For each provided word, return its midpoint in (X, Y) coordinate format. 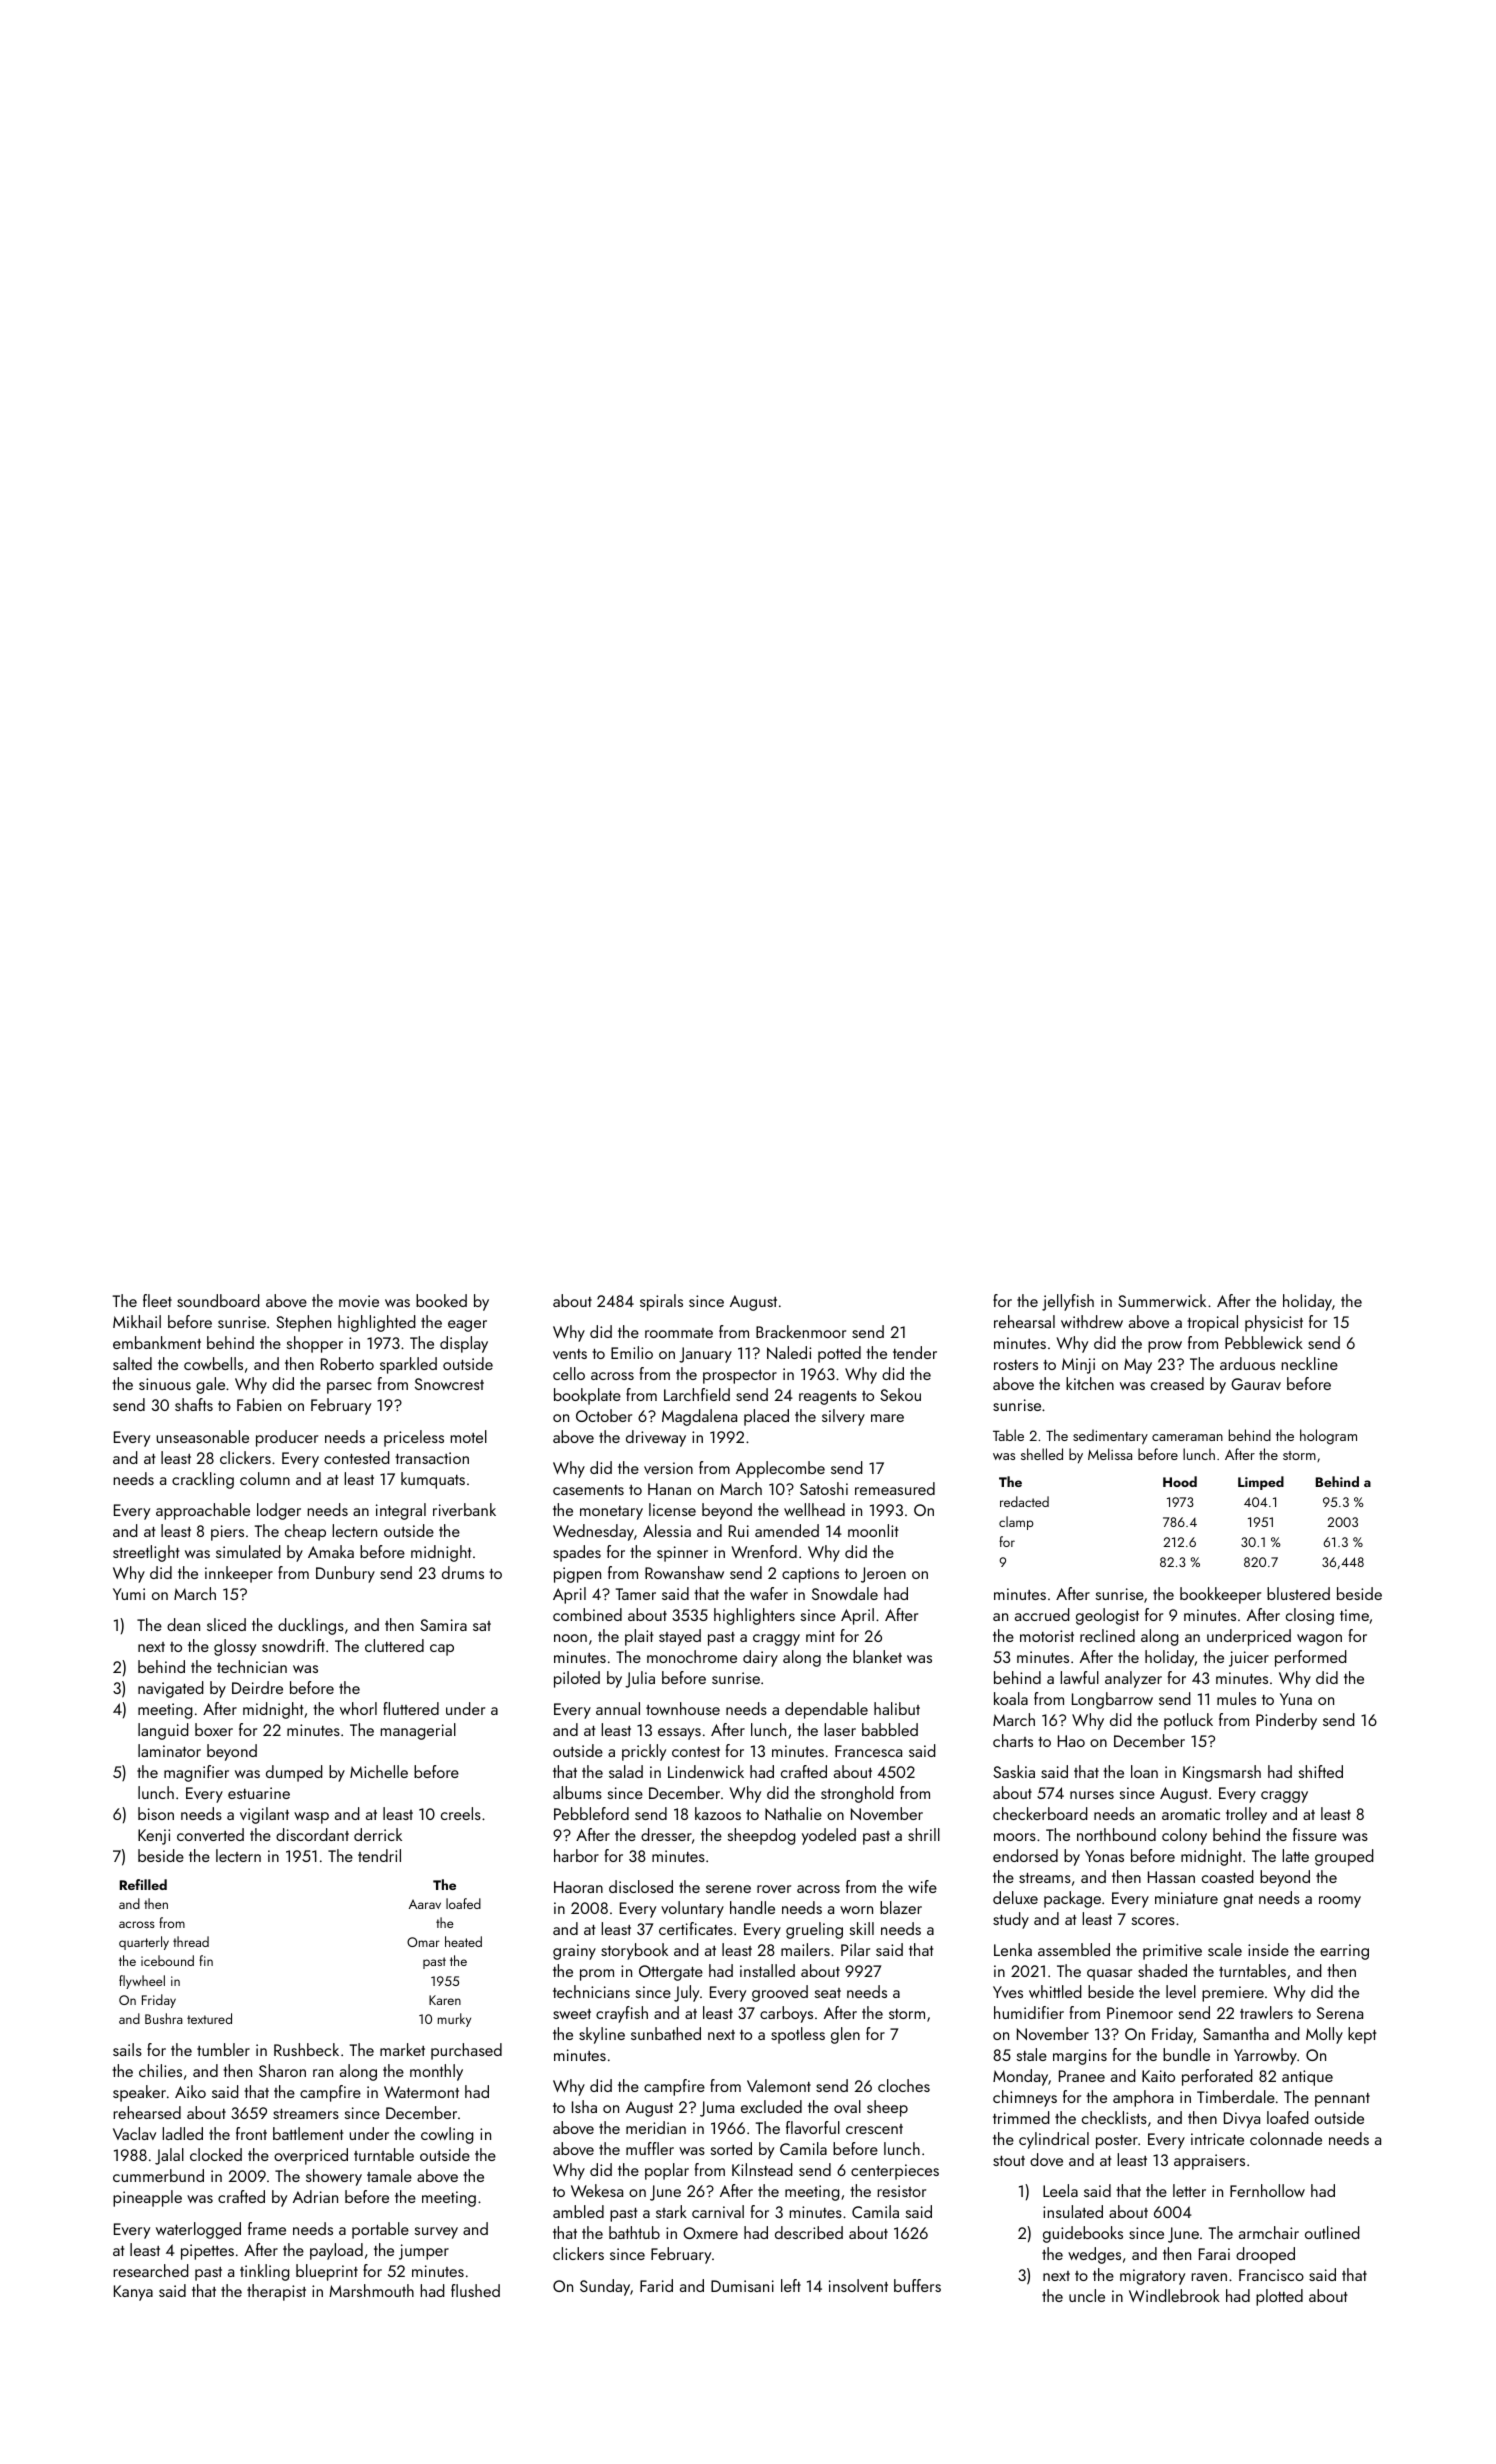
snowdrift (293, 1645)
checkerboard (1040, 1813)
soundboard (218, 1300)
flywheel (142, 1982)
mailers (805, 1949)
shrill (924, 1834)
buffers (917, 2285)
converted (210, 1834)
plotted (1279, 2297)
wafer (769, 1593)
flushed (475, 2290)
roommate (679, 1333)
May (1138, 1366)
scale (1225, 1949)
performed (1311, 1658)
